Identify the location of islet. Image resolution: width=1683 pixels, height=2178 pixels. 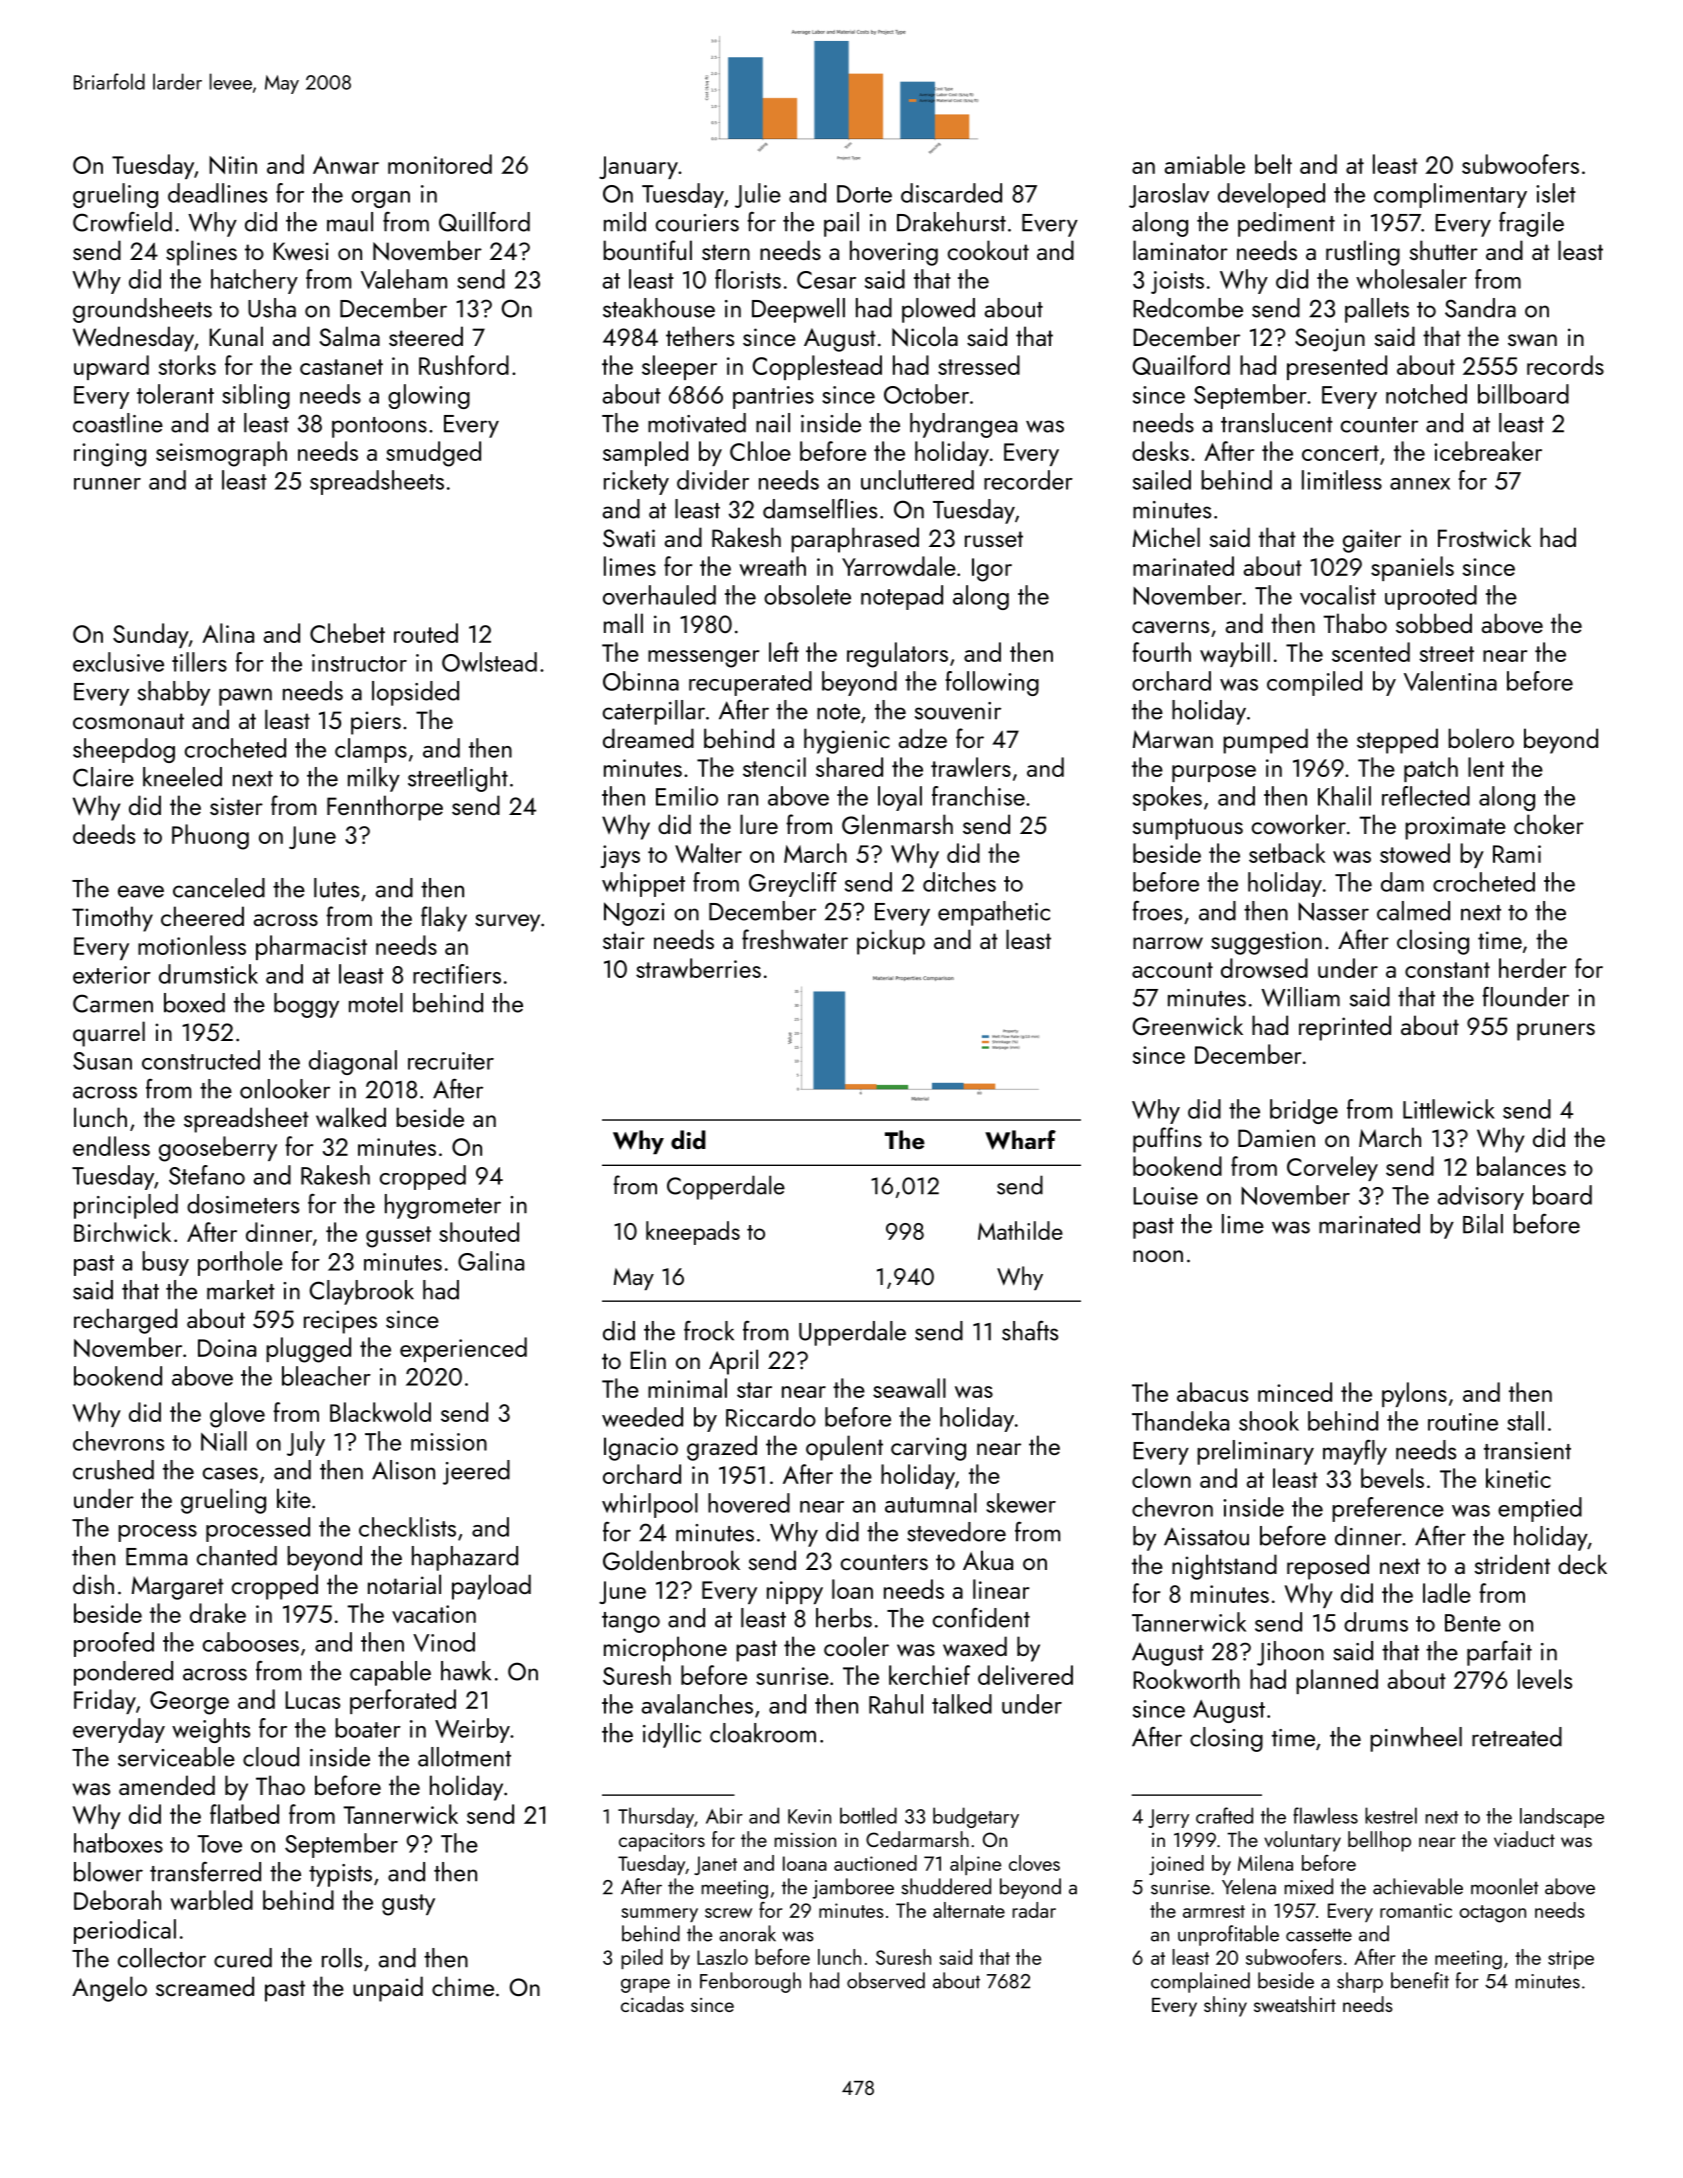
(1556, 193).
